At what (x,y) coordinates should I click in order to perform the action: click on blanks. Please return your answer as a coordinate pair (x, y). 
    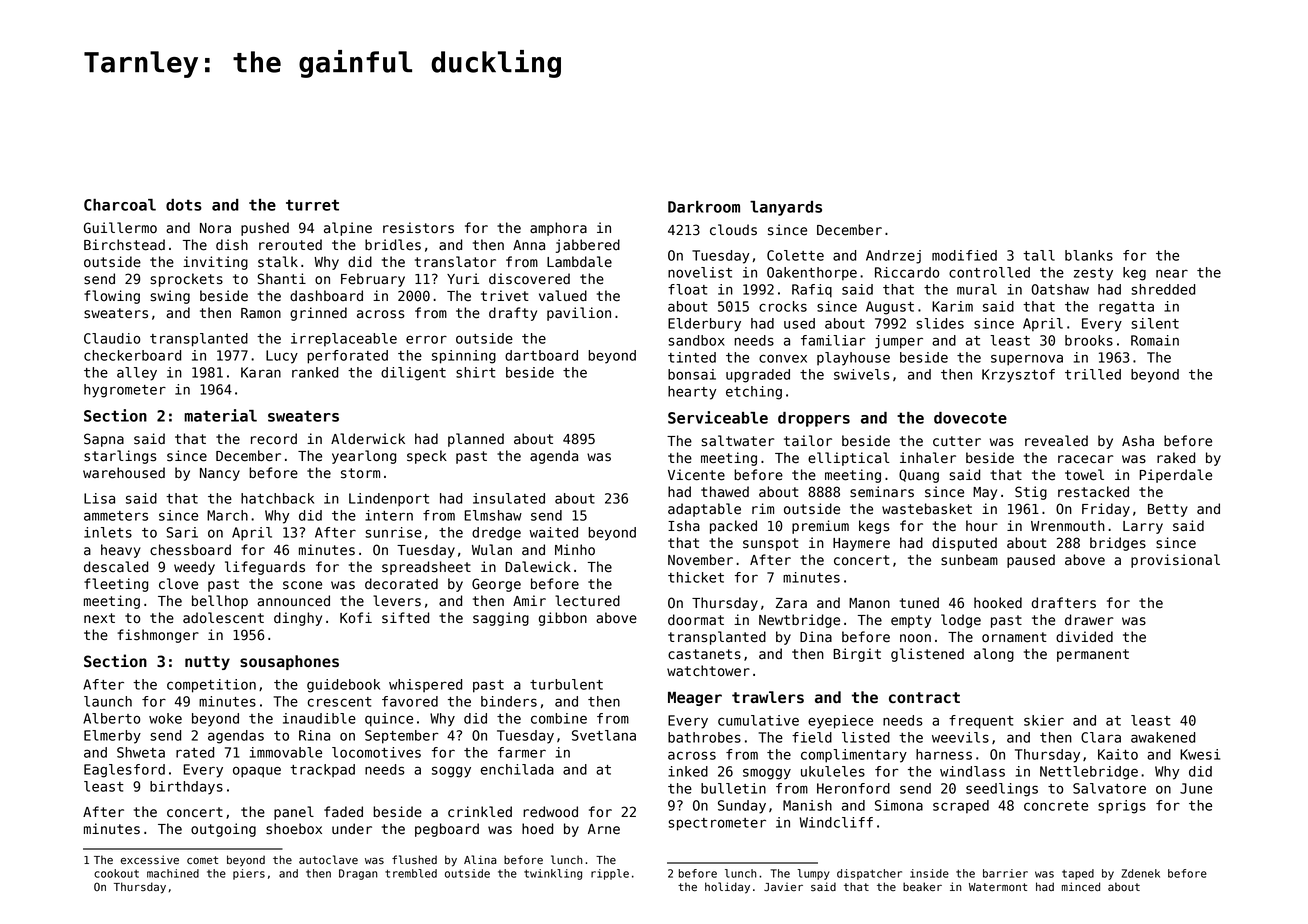
    Looking at the image, I should click on (1089, 255).
